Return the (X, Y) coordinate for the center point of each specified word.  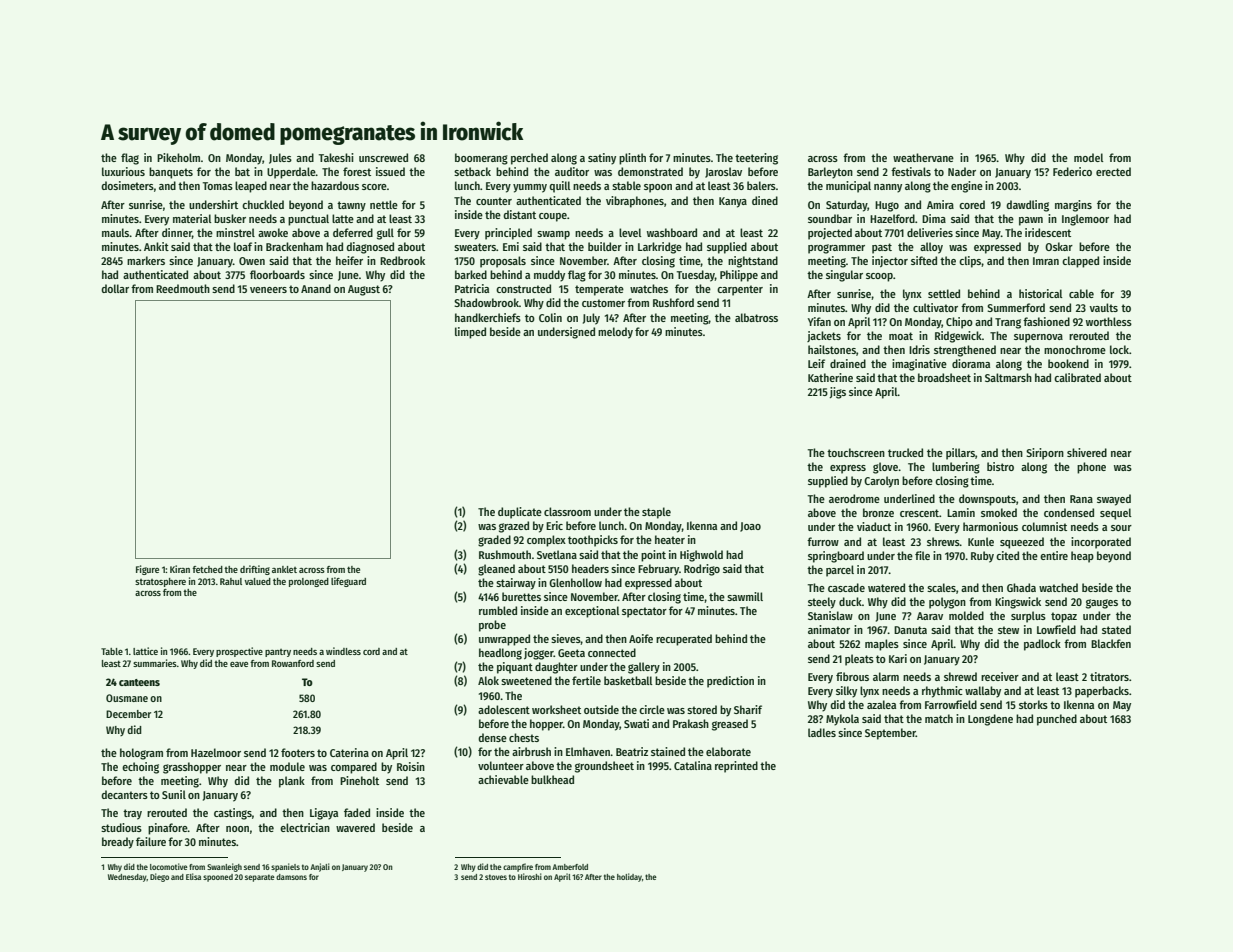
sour (1121, 528)
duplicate (520, 513)
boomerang (481, 159)
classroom (567, 511)
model (1089, 157)
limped (470, 333)
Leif (816, 363)
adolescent (504, 709)
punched (1057, 720)
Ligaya (324, 814)
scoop (879, 277)
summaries (155, 663)
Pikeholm (178, 157)
